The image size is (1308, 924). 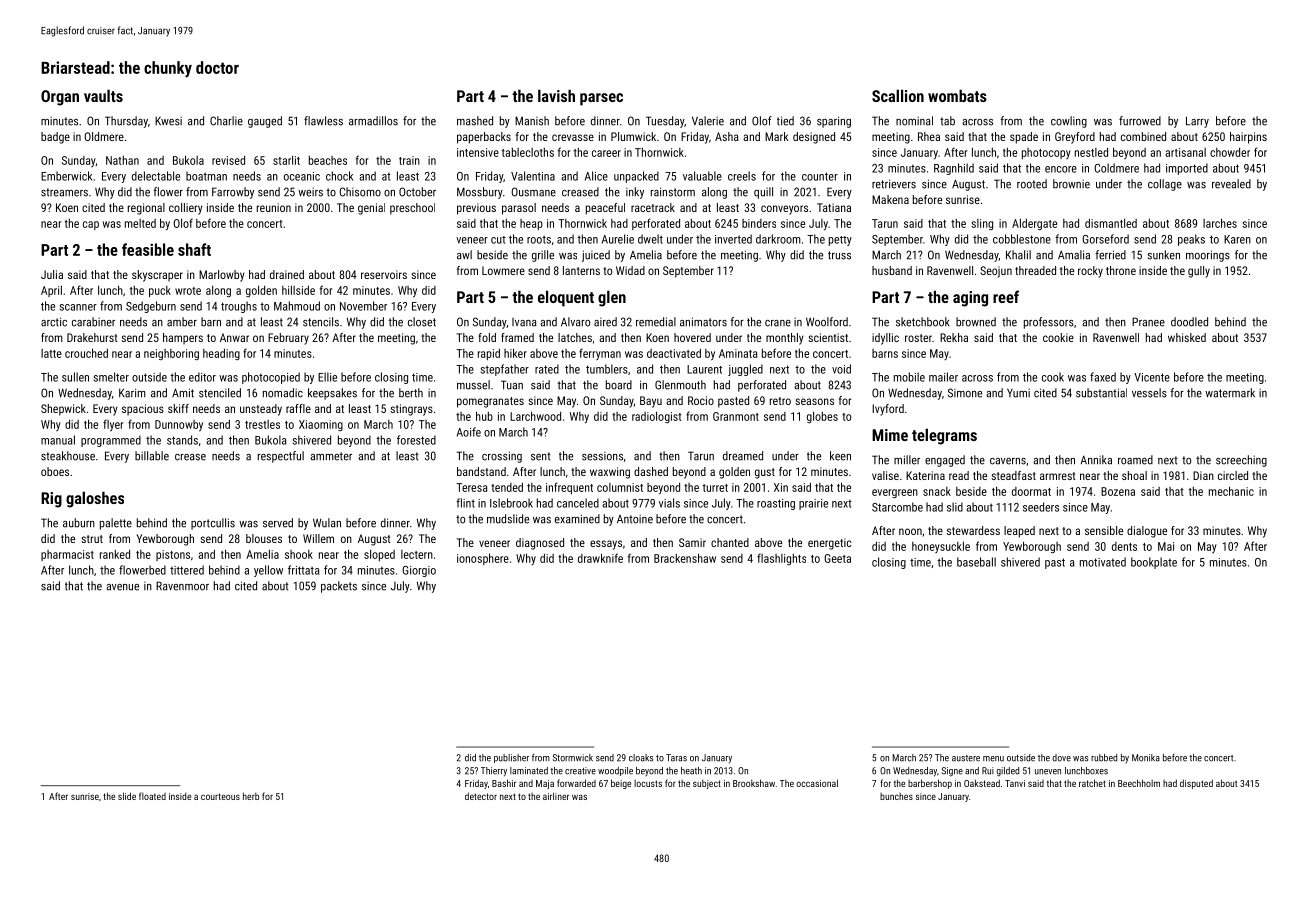 What do you see at coordinates (1148, 322) in the page?
I see `Pranee` at bounding box center [1148, 322].
